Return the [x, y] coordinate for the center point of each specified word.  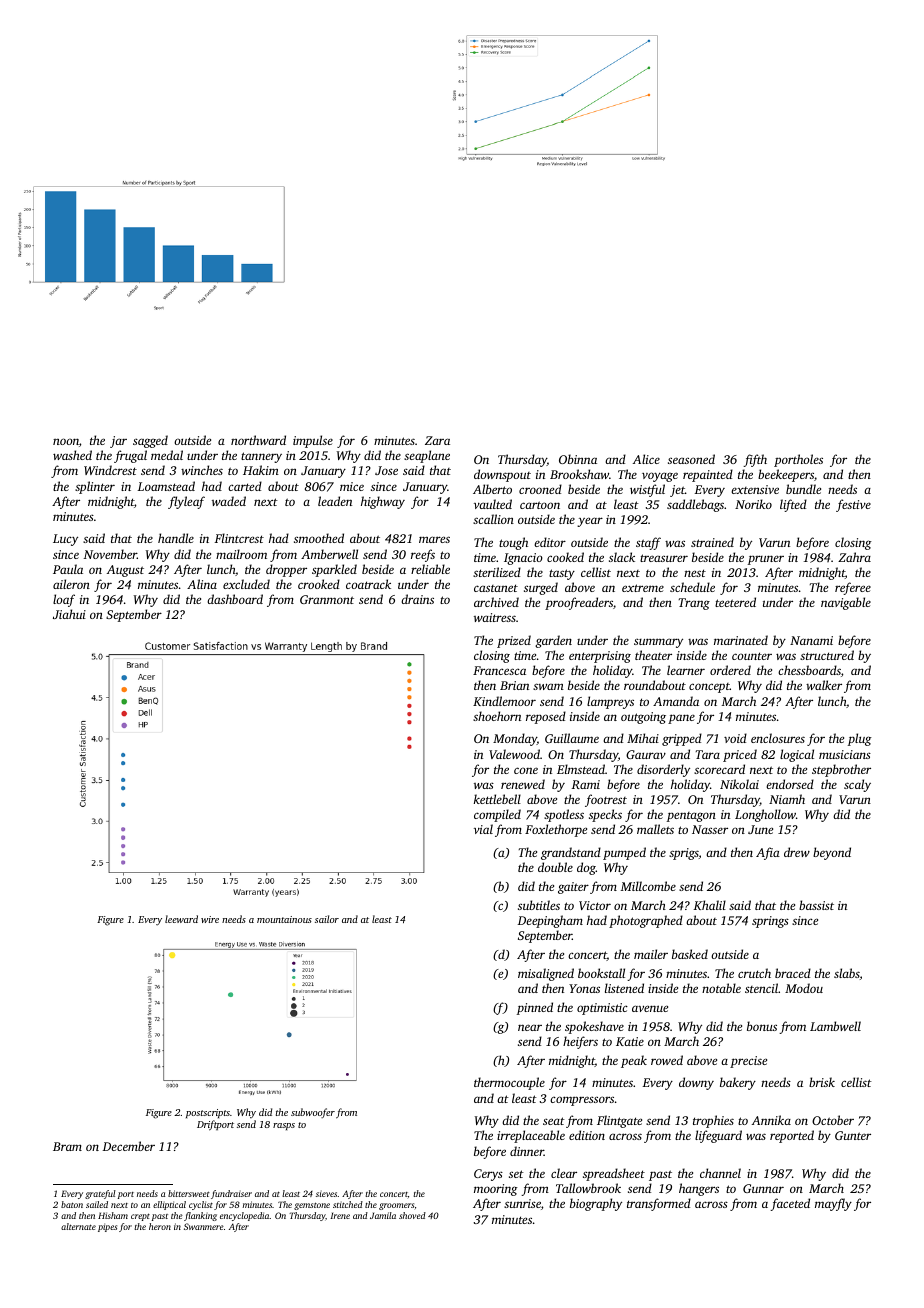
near [530, 1027]
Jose [386, 470]
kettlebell [497, 799]
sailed [97, 1204]
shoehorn [497, 716]
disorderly [663, 770]
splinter [95, 487]
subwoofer [313, 1113]
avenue [650, 1008]
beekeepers [786, 475]
